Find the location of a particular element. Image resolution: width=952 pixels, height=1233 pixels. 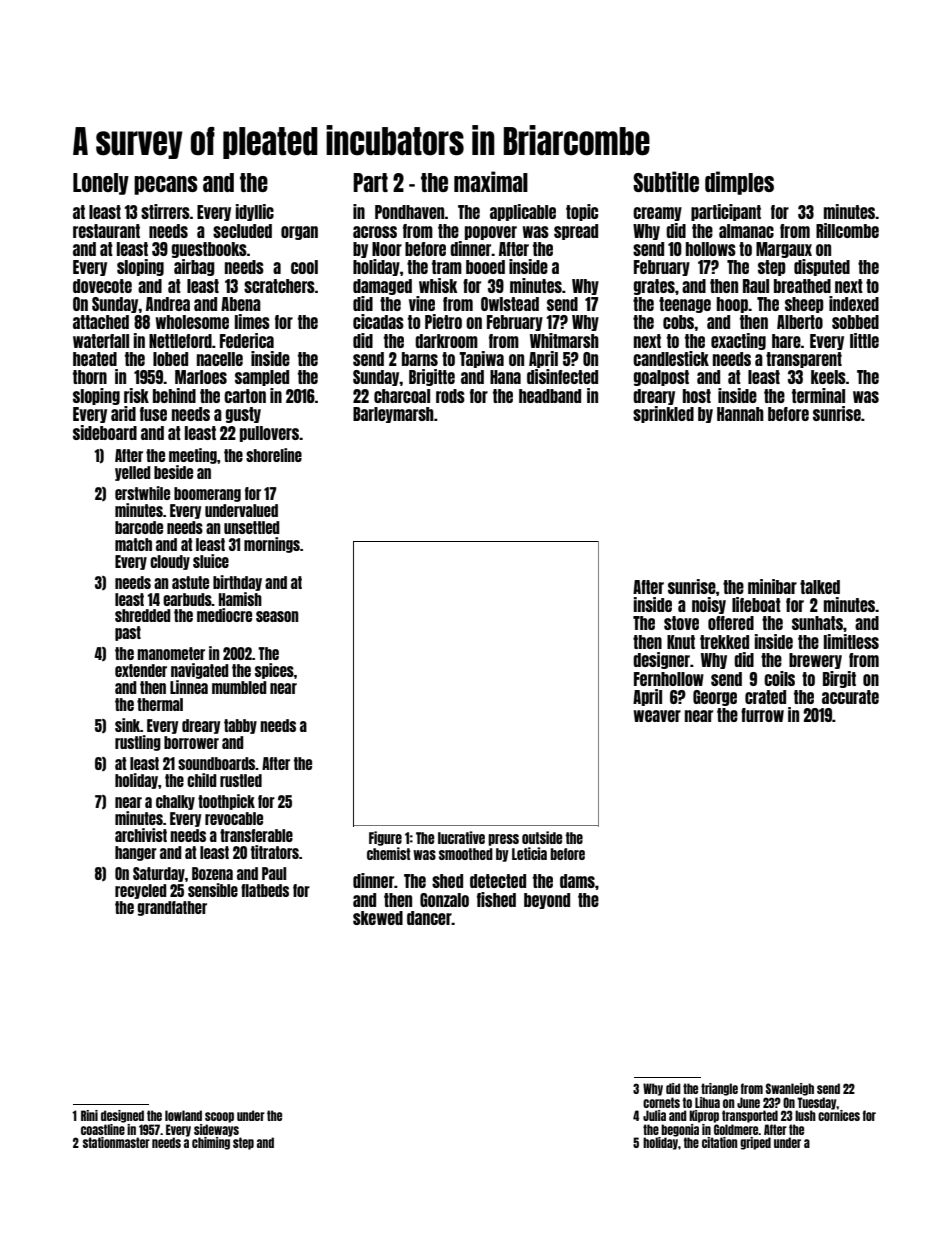

idyllic is located at coordinates (255, 212).
